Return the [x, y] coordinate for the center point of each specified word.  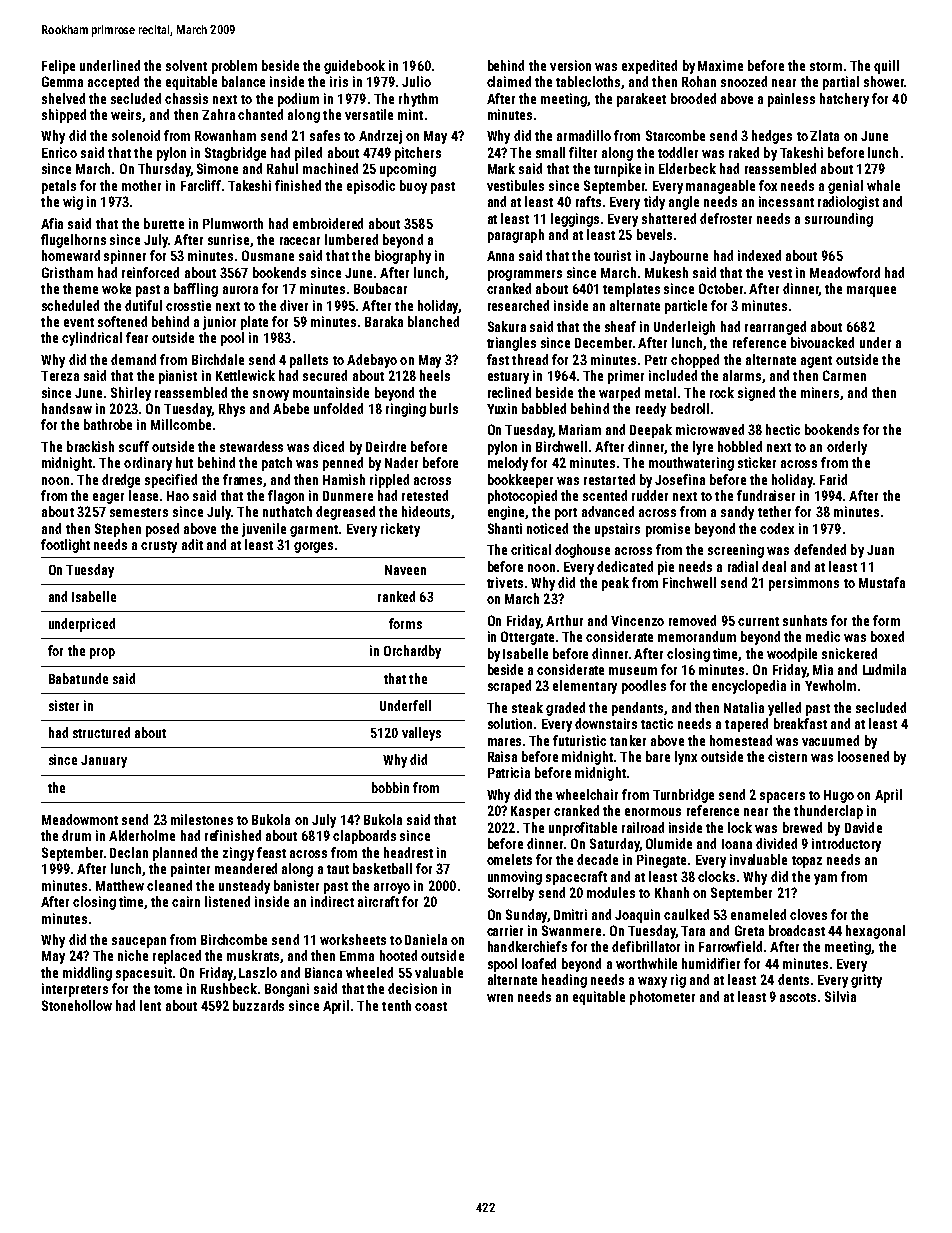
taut [338, 869]
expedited [649, 67]
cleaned [169, 885]
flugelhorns [73, 241]
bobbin [390, 787]
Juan [880, 550]
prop [102, 653]
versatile [369, 114]
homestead [741, 740]
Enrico [59, 152]
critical [531, 549]
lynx [686, 758]
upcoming [408, 170]
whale [883, 185]
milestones [202, 819]
